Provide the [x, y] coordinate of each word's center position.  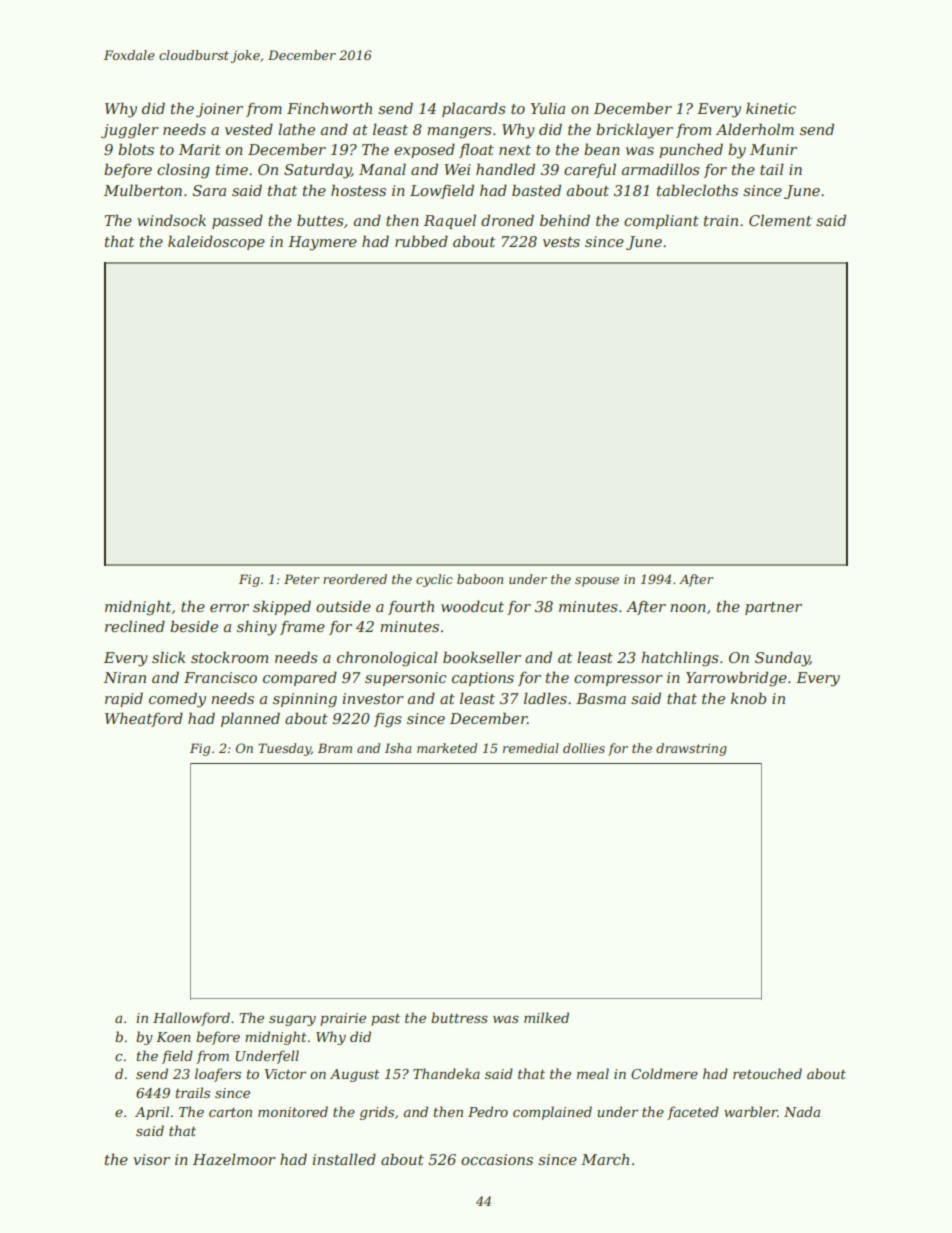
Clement [780, 220]
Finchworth [329, 108]
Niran [125, 677]
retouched [767, 1073]
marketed [447, 748]
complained [552, 1113]
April [152, 1113]
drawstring [691, 749]
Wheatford [144, 719]
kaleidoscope [216, 242]
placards [474, 109]
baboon [480, 579]
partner [773, 608]
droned [507, 220]
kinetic [771, 108]
